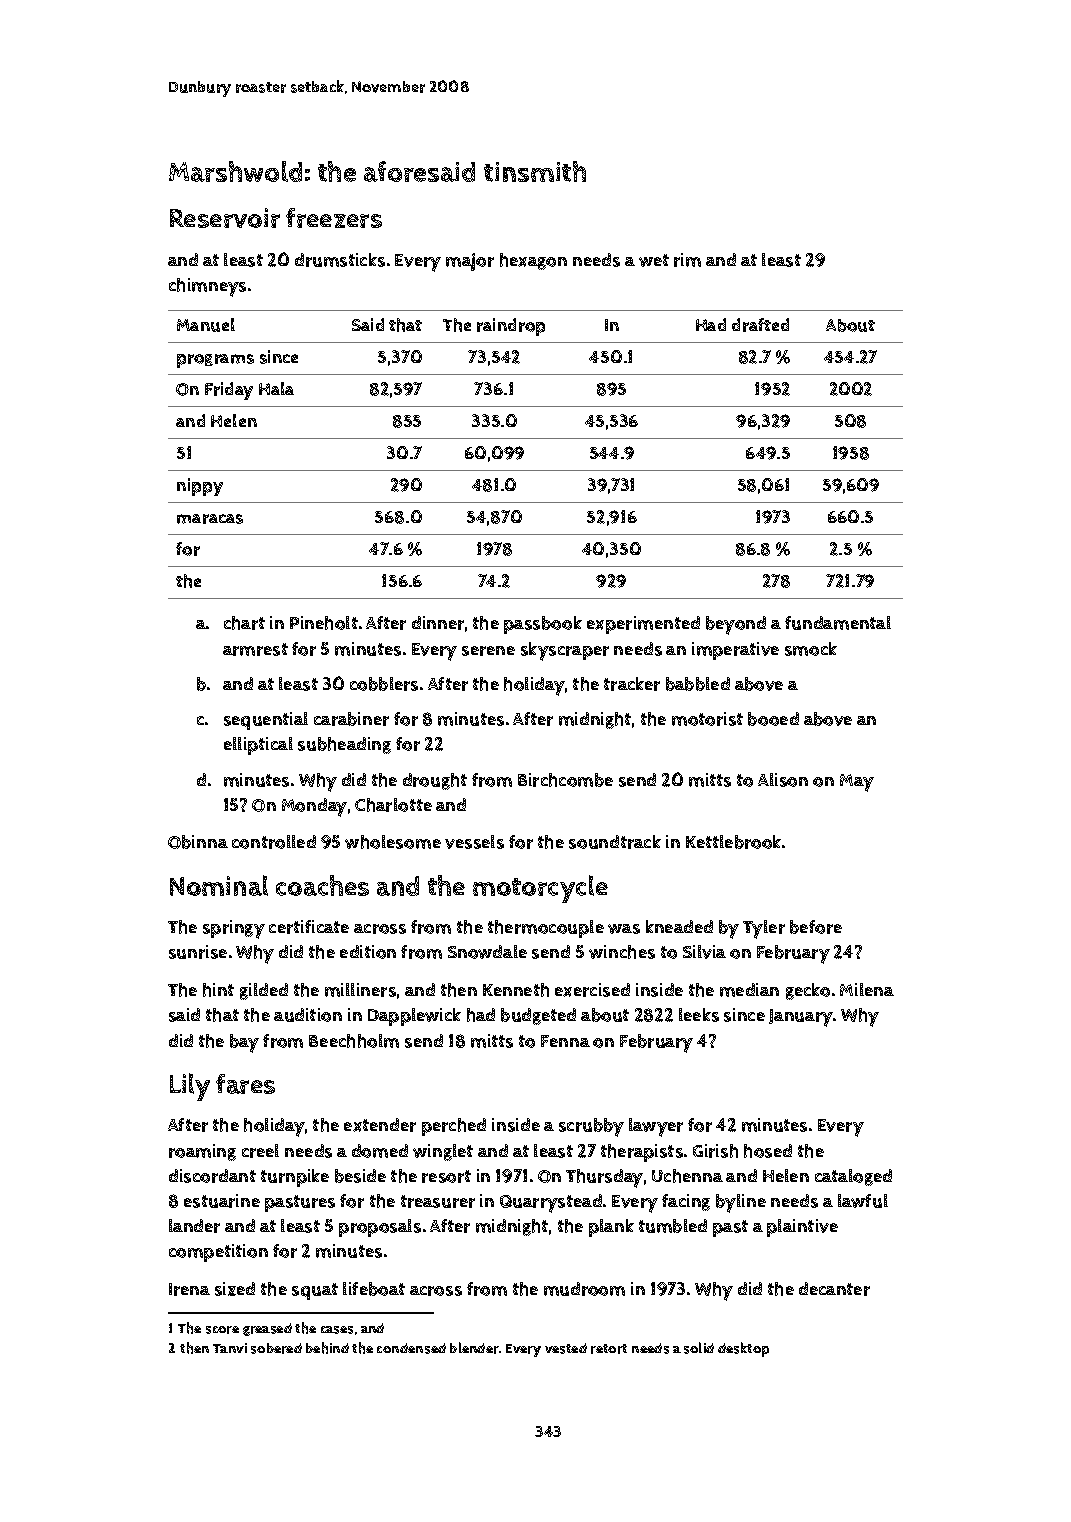  What do you see at coordinates (327, 1348) in the page?
I see `behind` at bounding box center [327, 1348].
